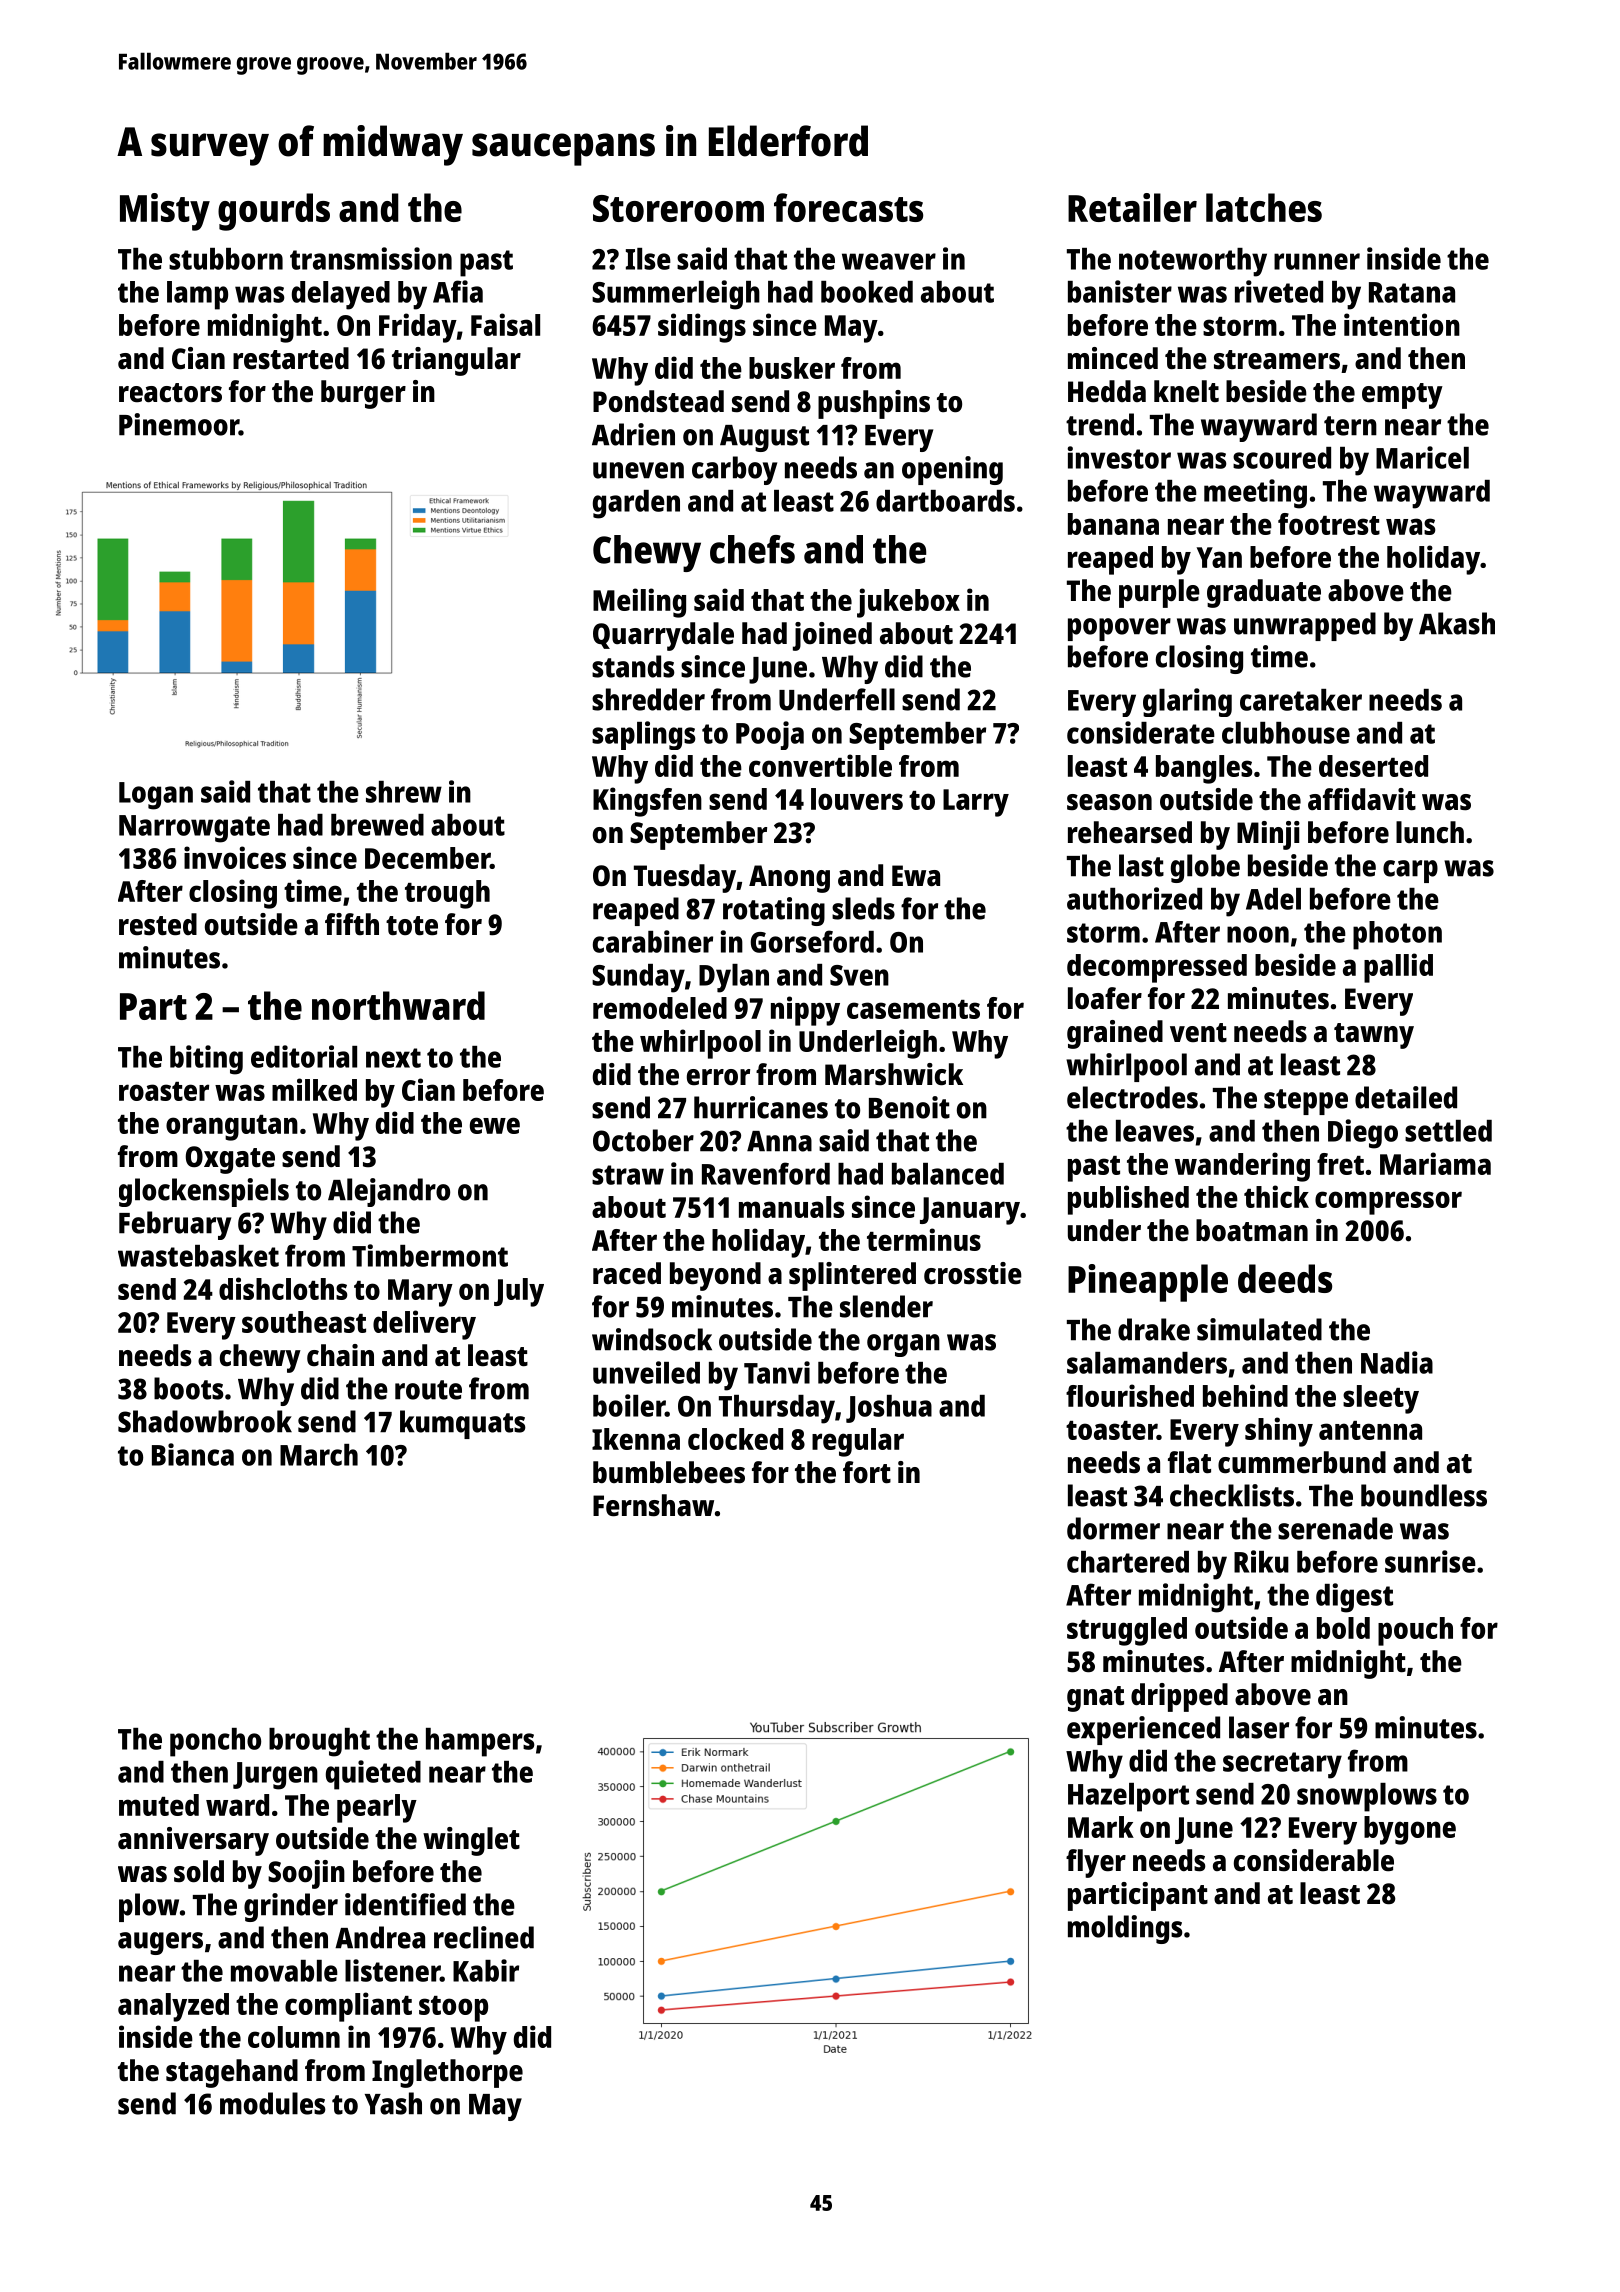 The height and width of the screenshot is (2292, 1620). What do you see at coordinates (393, 2103) in the screenshot?
I see `Yash` at bounding box center [393, 2103].
